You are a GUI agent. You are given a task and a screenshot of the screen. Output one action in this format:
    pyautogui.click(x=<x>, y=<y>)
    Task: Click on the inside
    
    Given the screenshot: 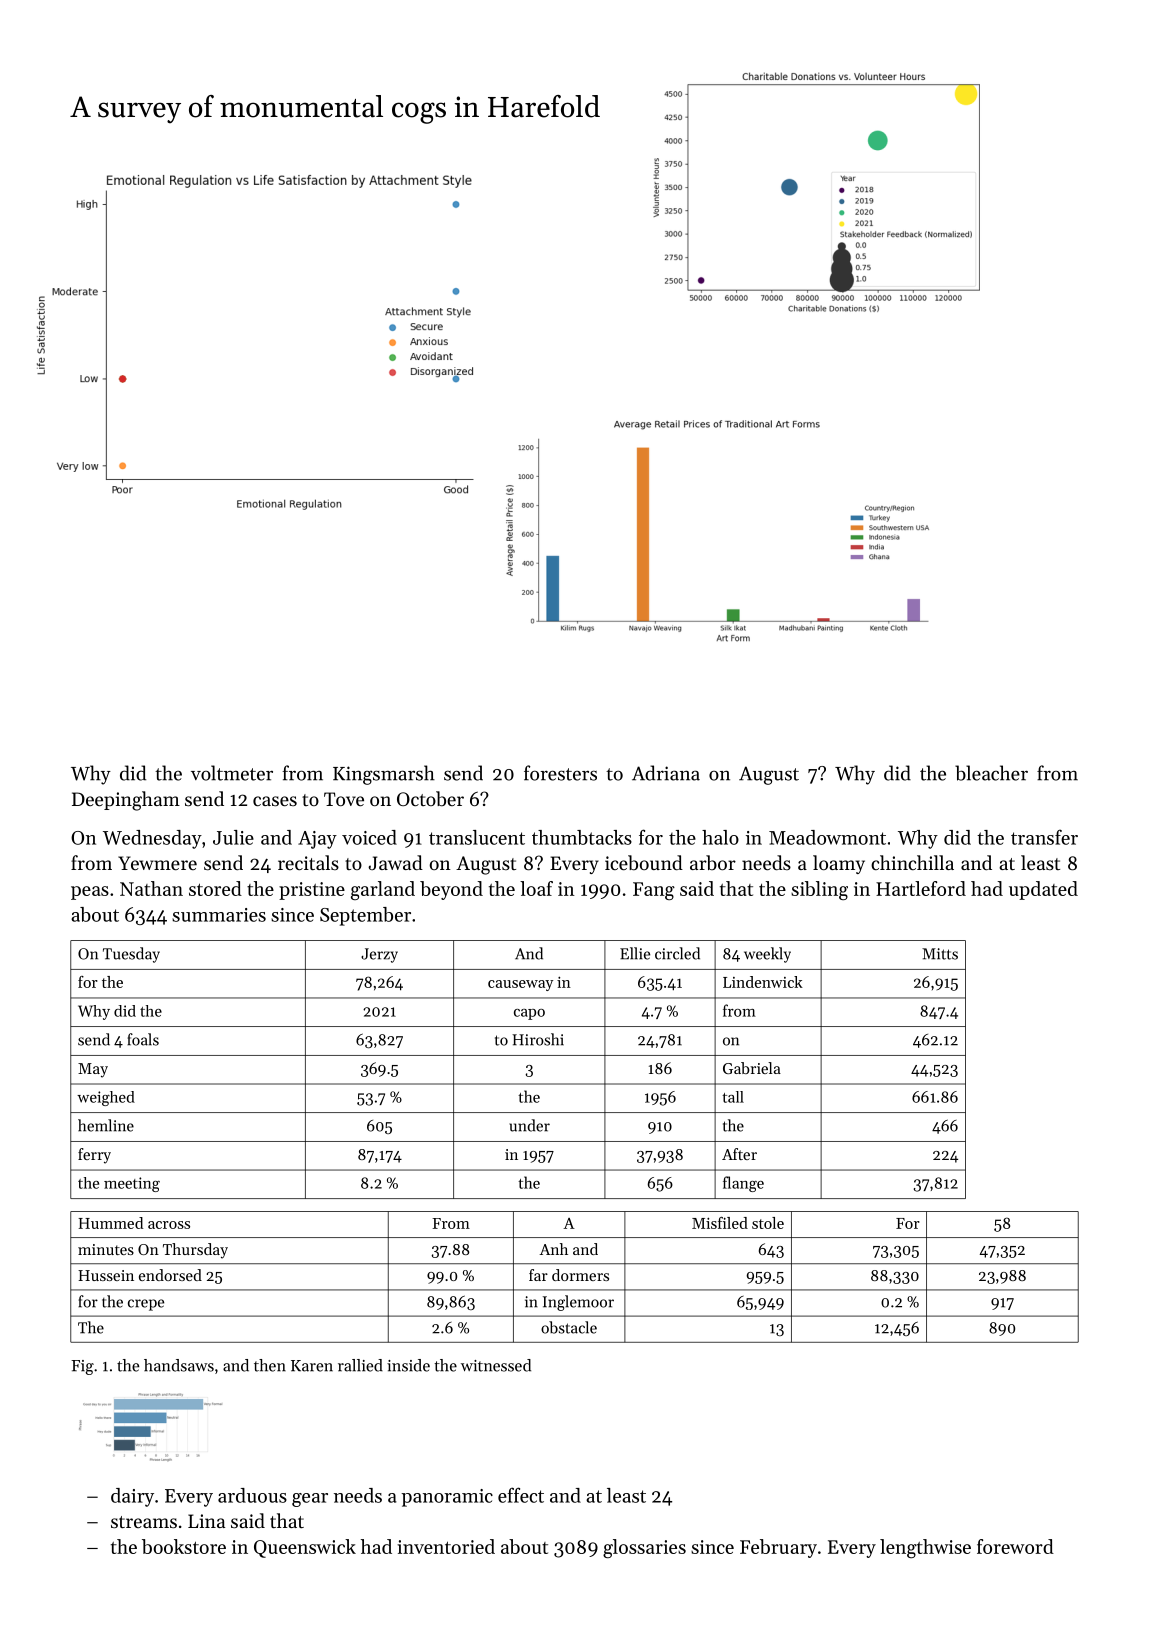 What is the action you would take?
    pyautogui.click(x=408, y=1365)
